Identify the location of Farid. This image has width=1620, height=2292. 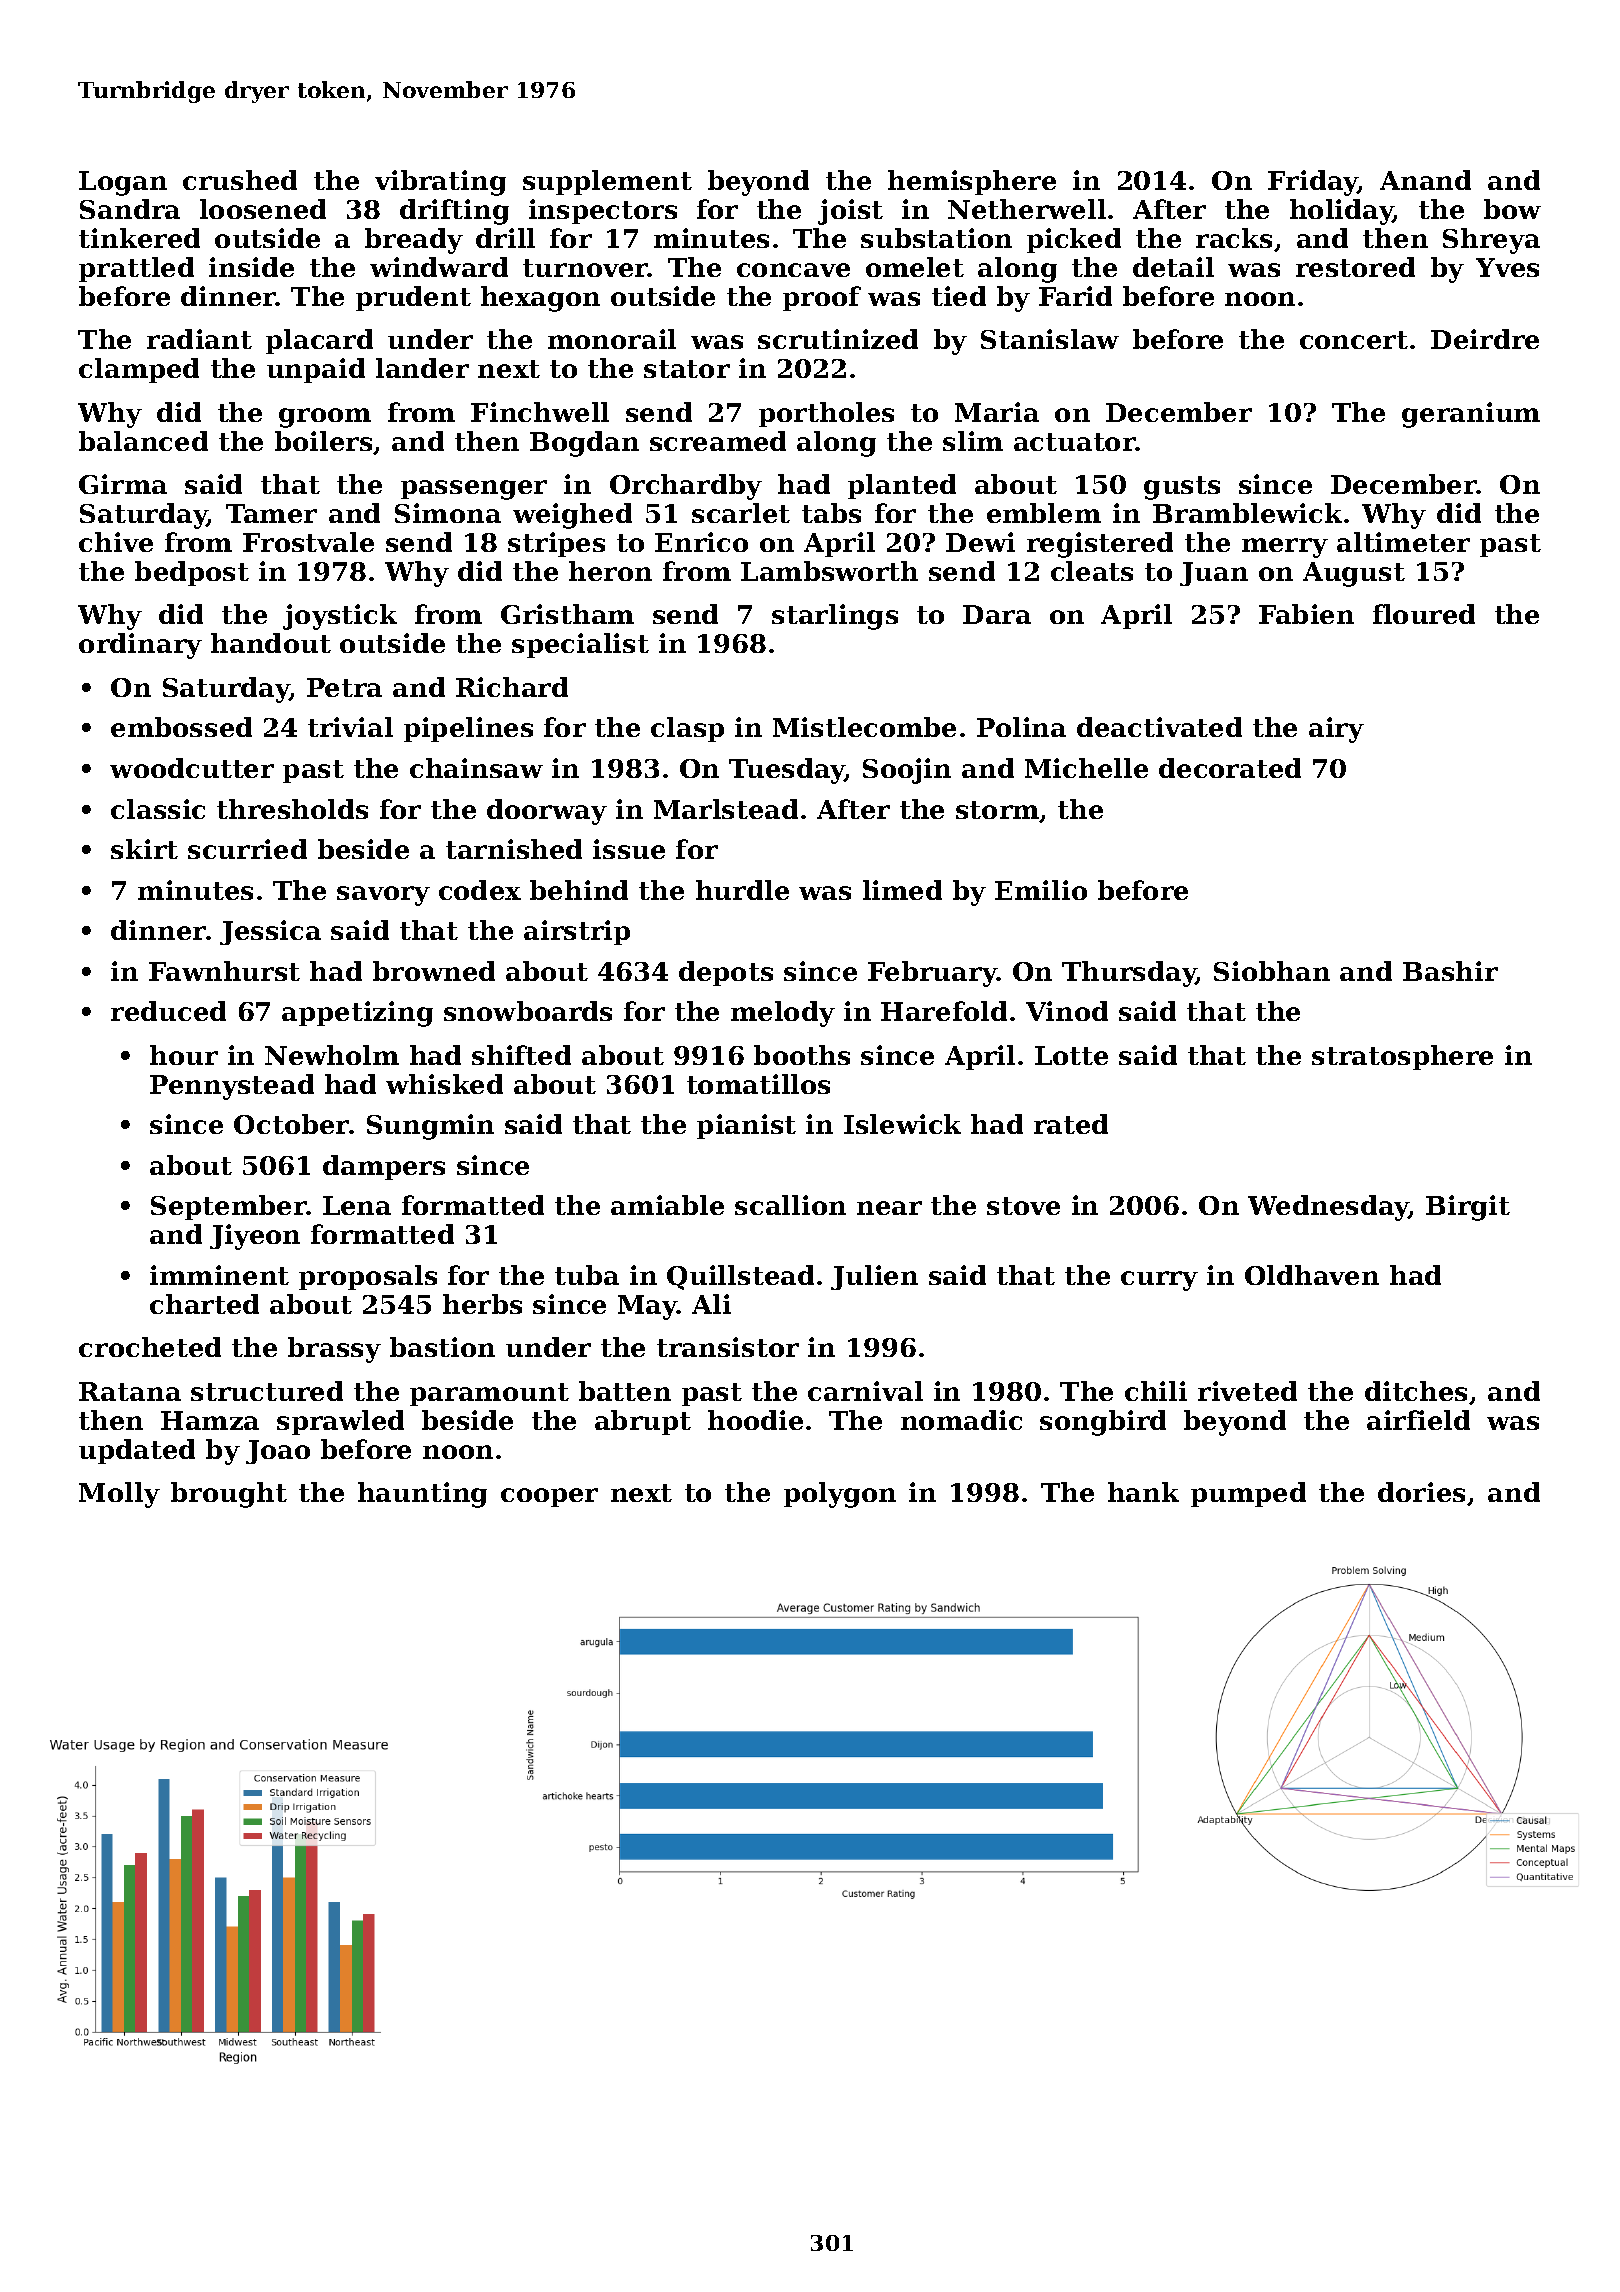
(1075, 296).
